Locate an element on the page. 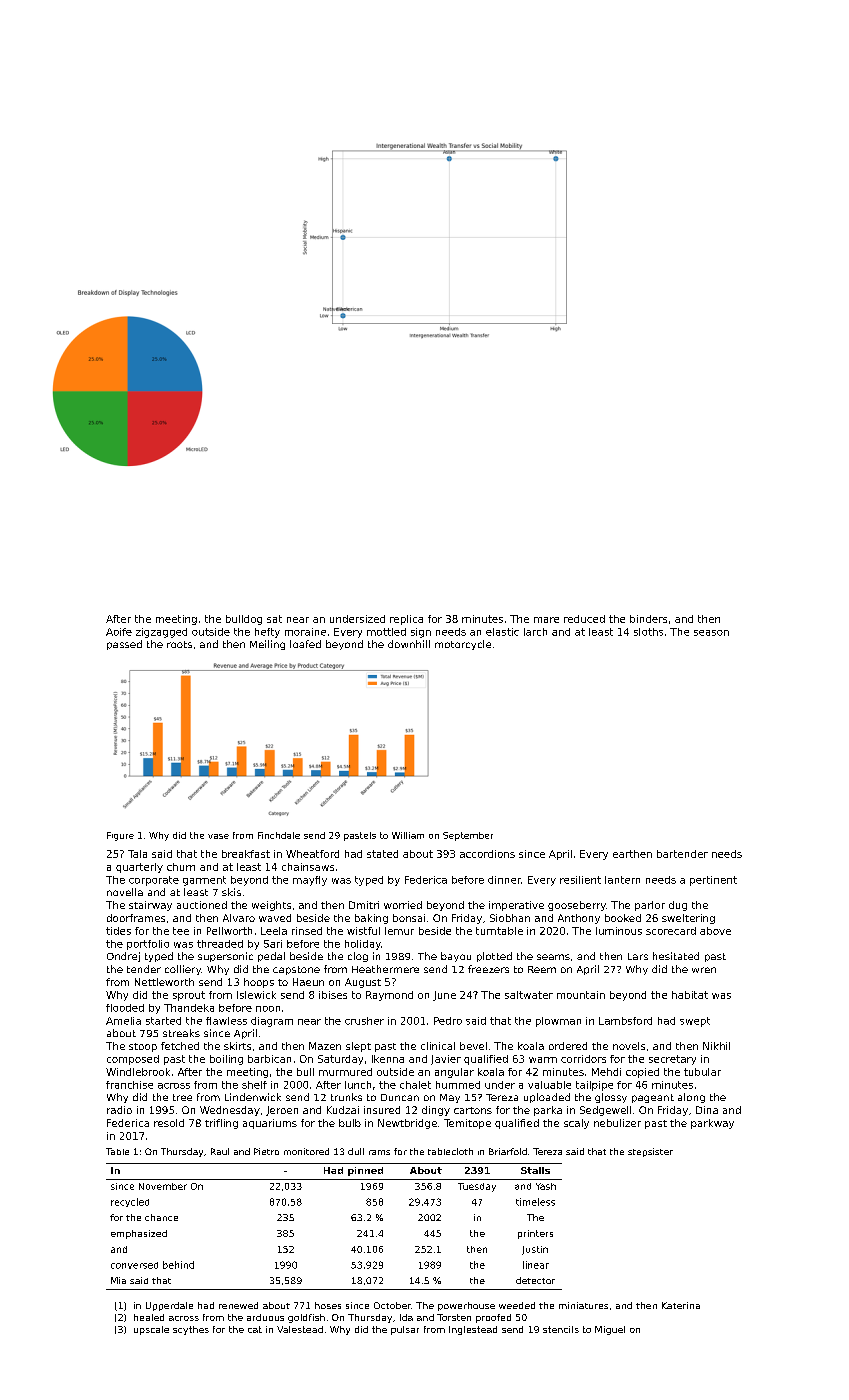  William is located at coordinates (408, 835).
